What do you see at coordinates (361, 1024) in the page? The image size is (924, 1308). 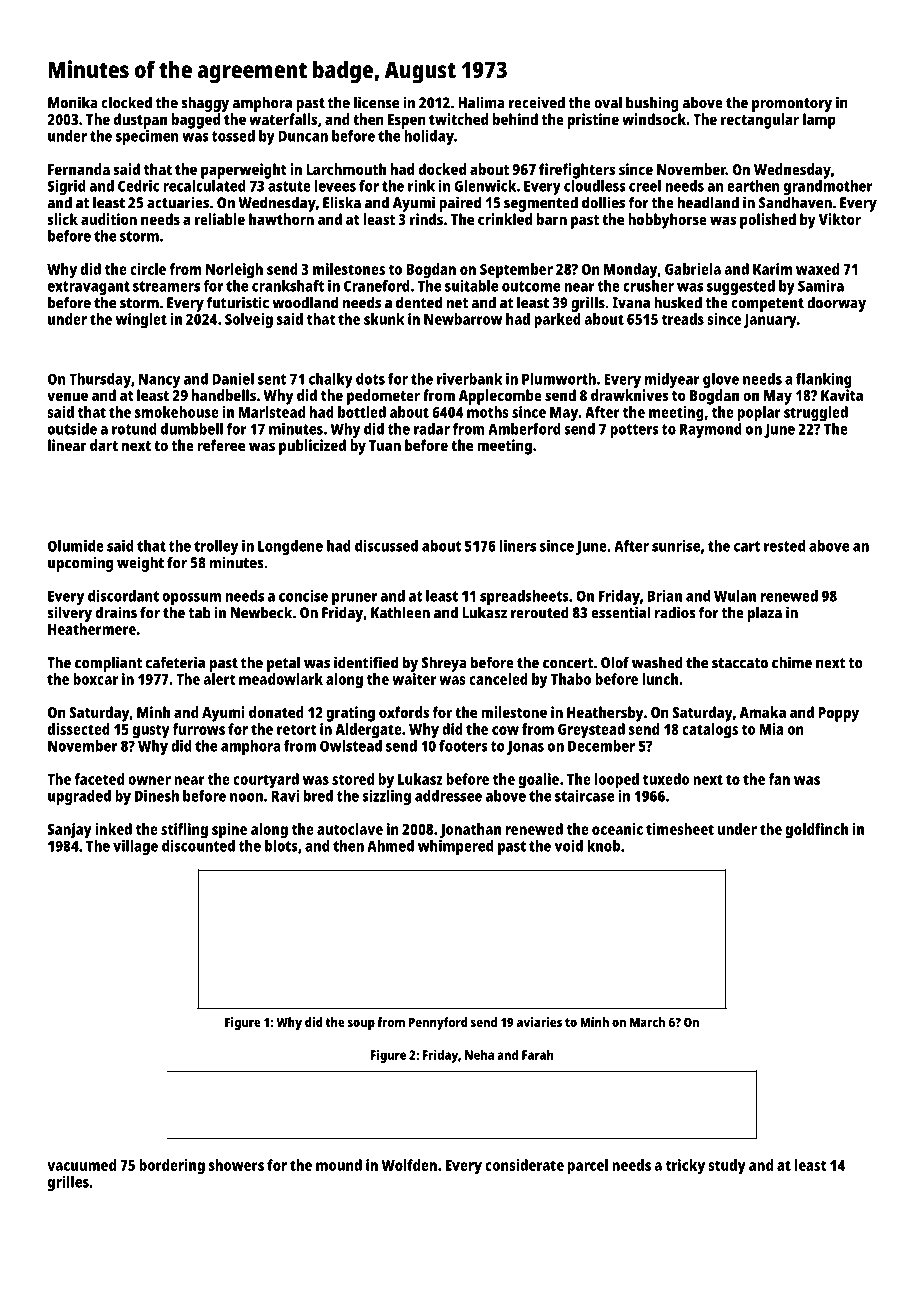 I see `soup` at bounding box center [361, 1024].
